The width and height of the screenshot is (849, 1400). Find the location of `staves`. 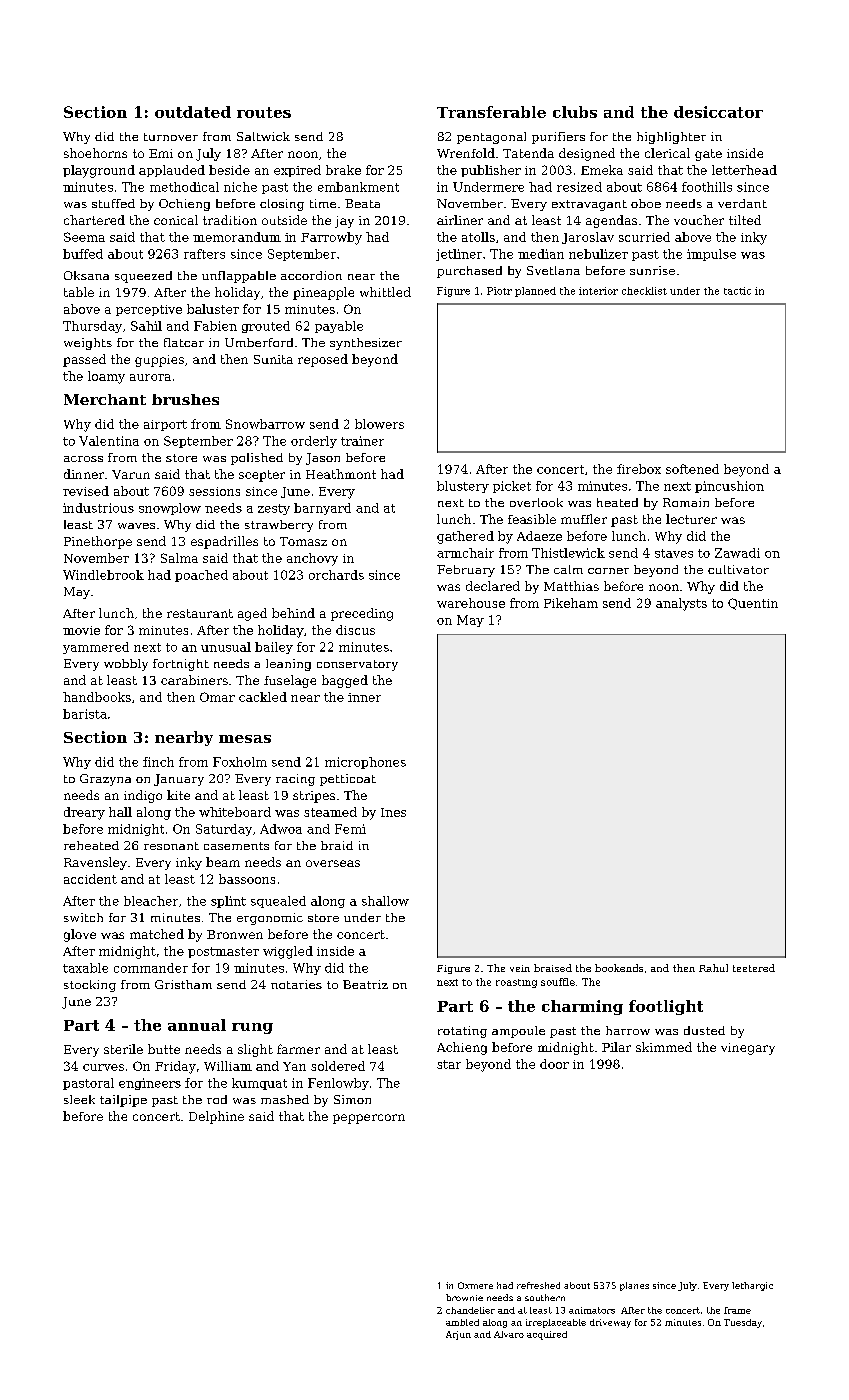

staves is located at coordinates (674, 553).
